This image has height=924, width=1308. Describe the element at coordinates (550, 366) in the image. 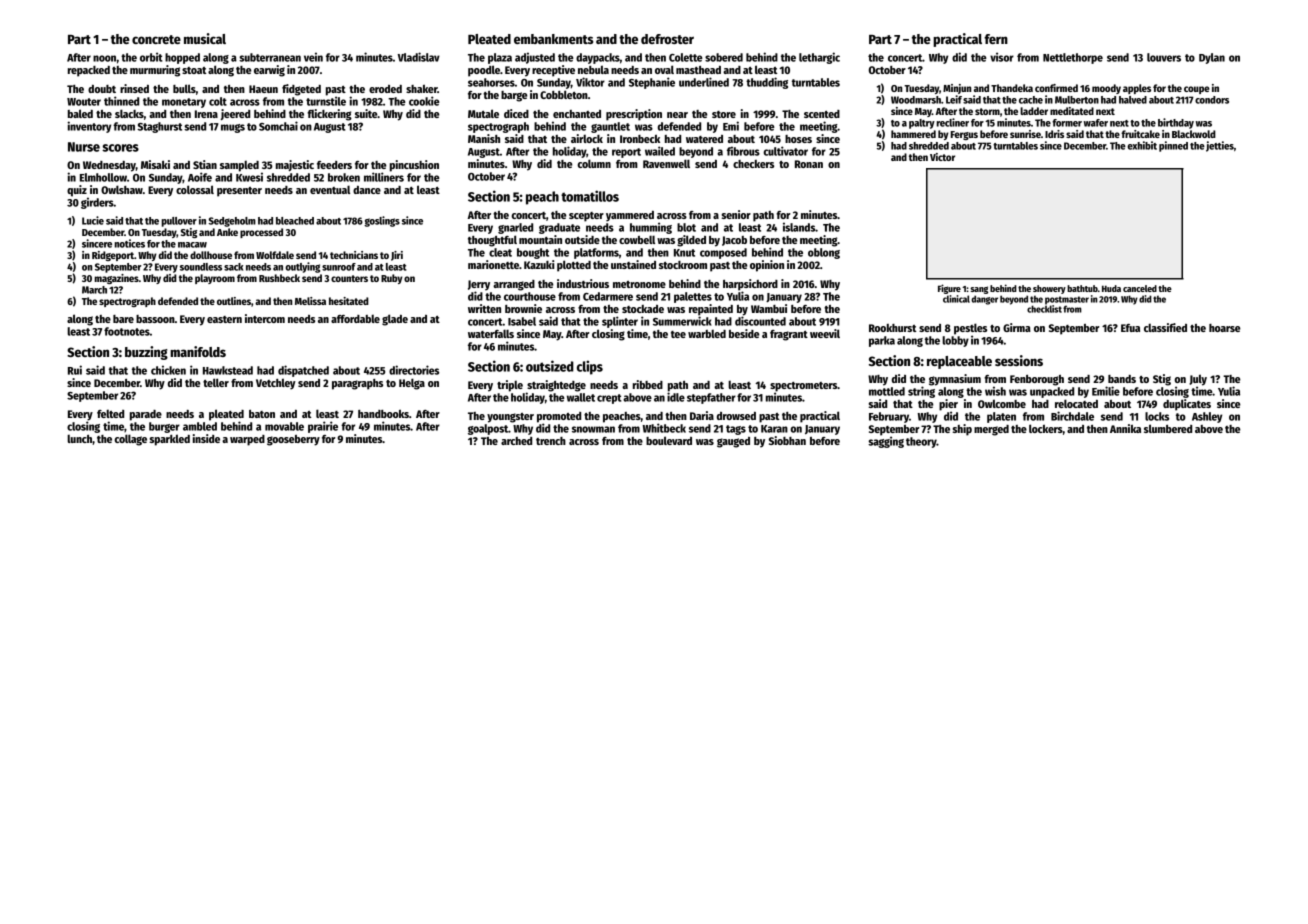

I see `outsized` at that location.
